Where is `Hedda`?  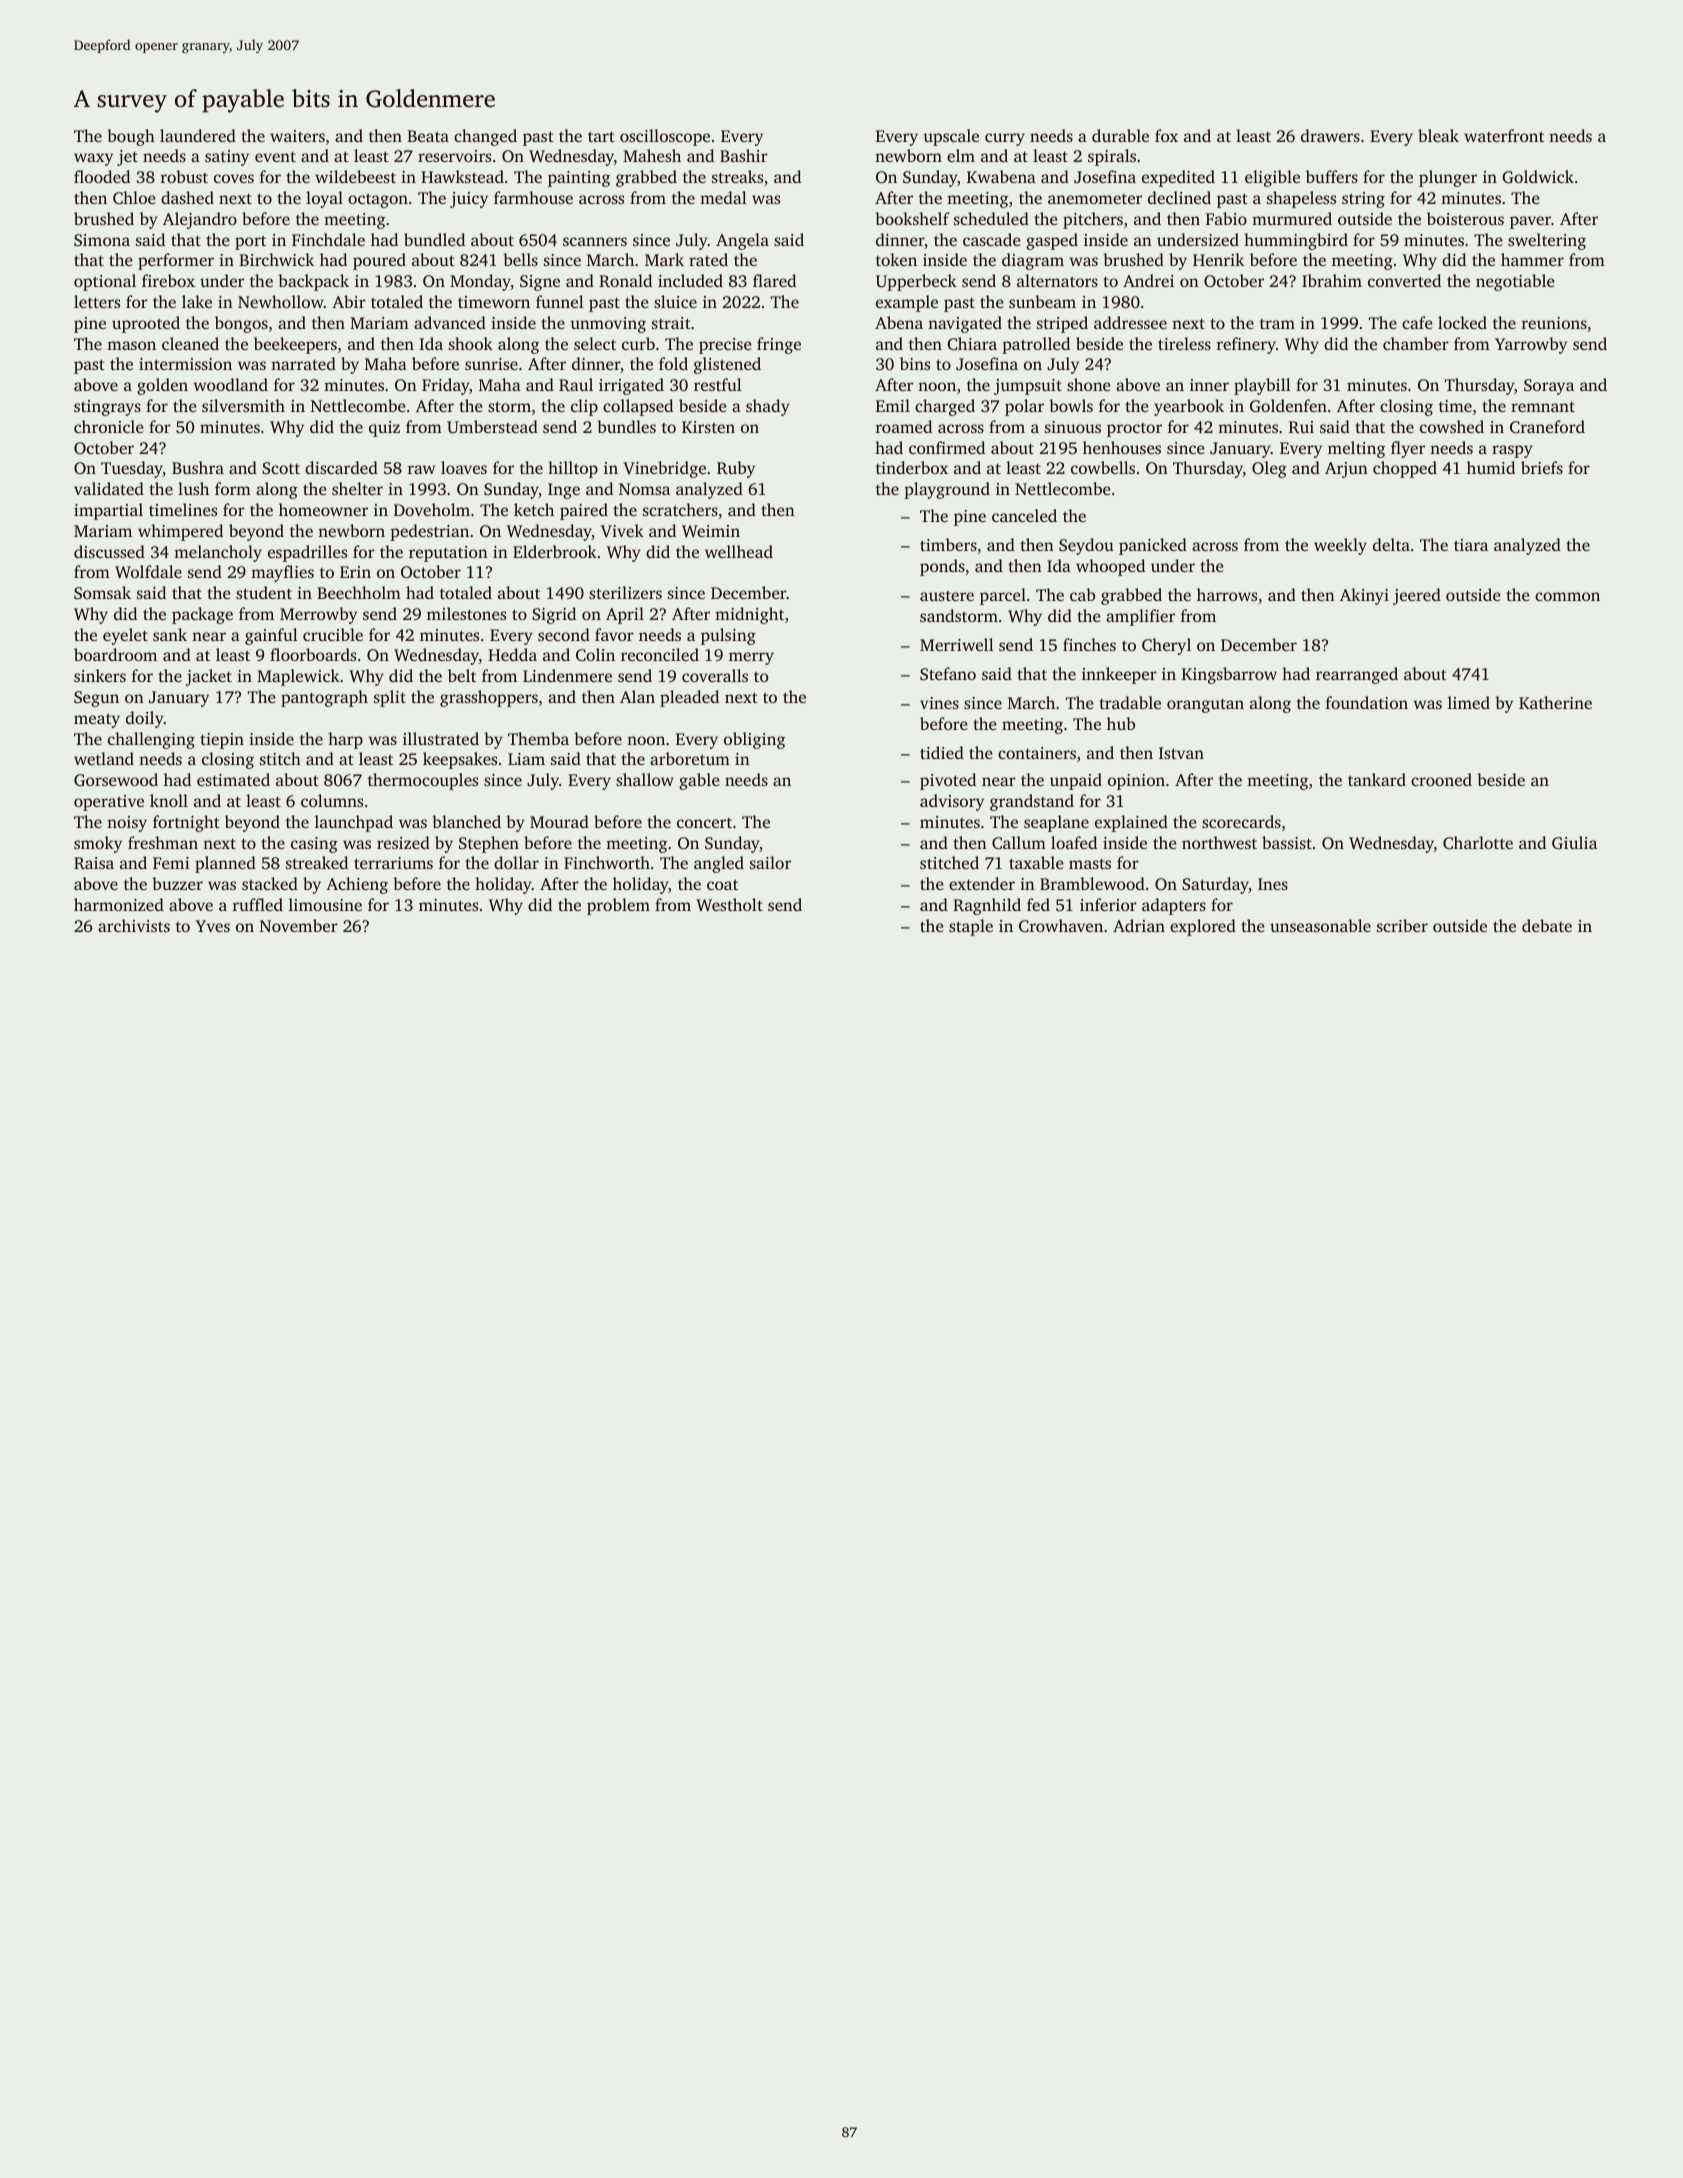 Hedda is located at coordinates (512, 654).
